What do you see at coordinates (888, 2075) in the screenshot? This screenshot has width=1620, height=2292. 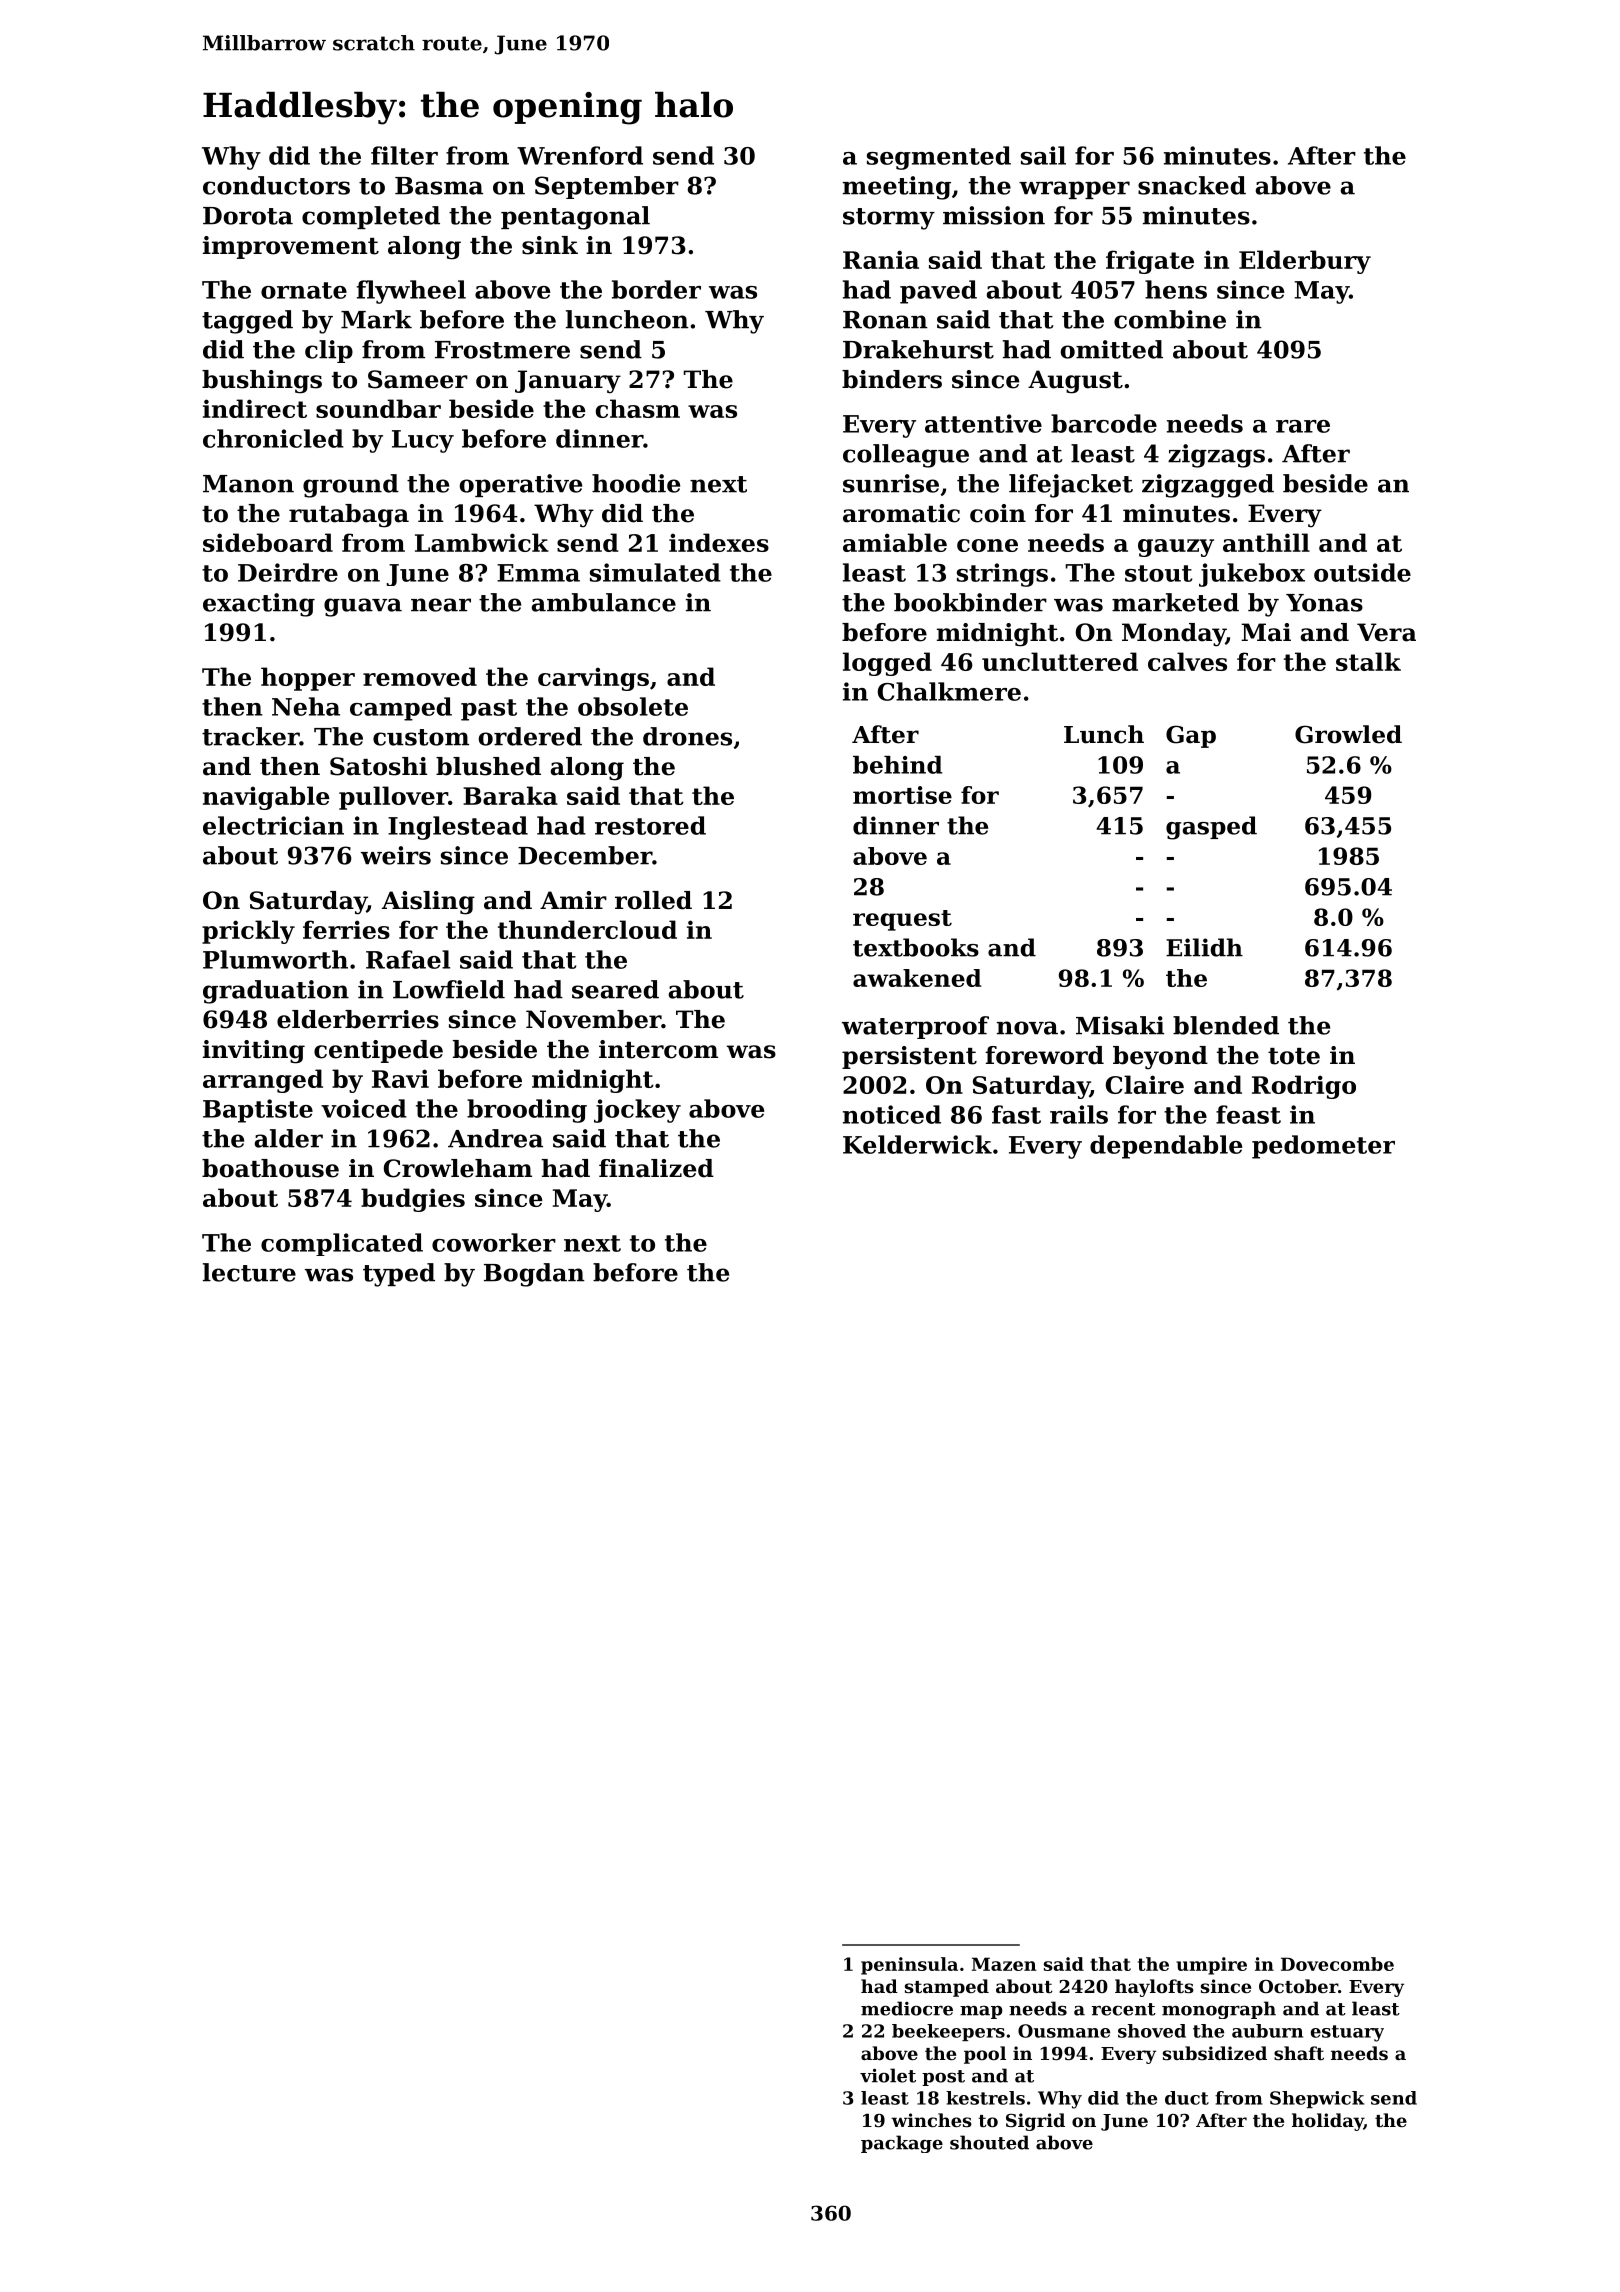 I see `violet` at bounding box center [888, 2075].
